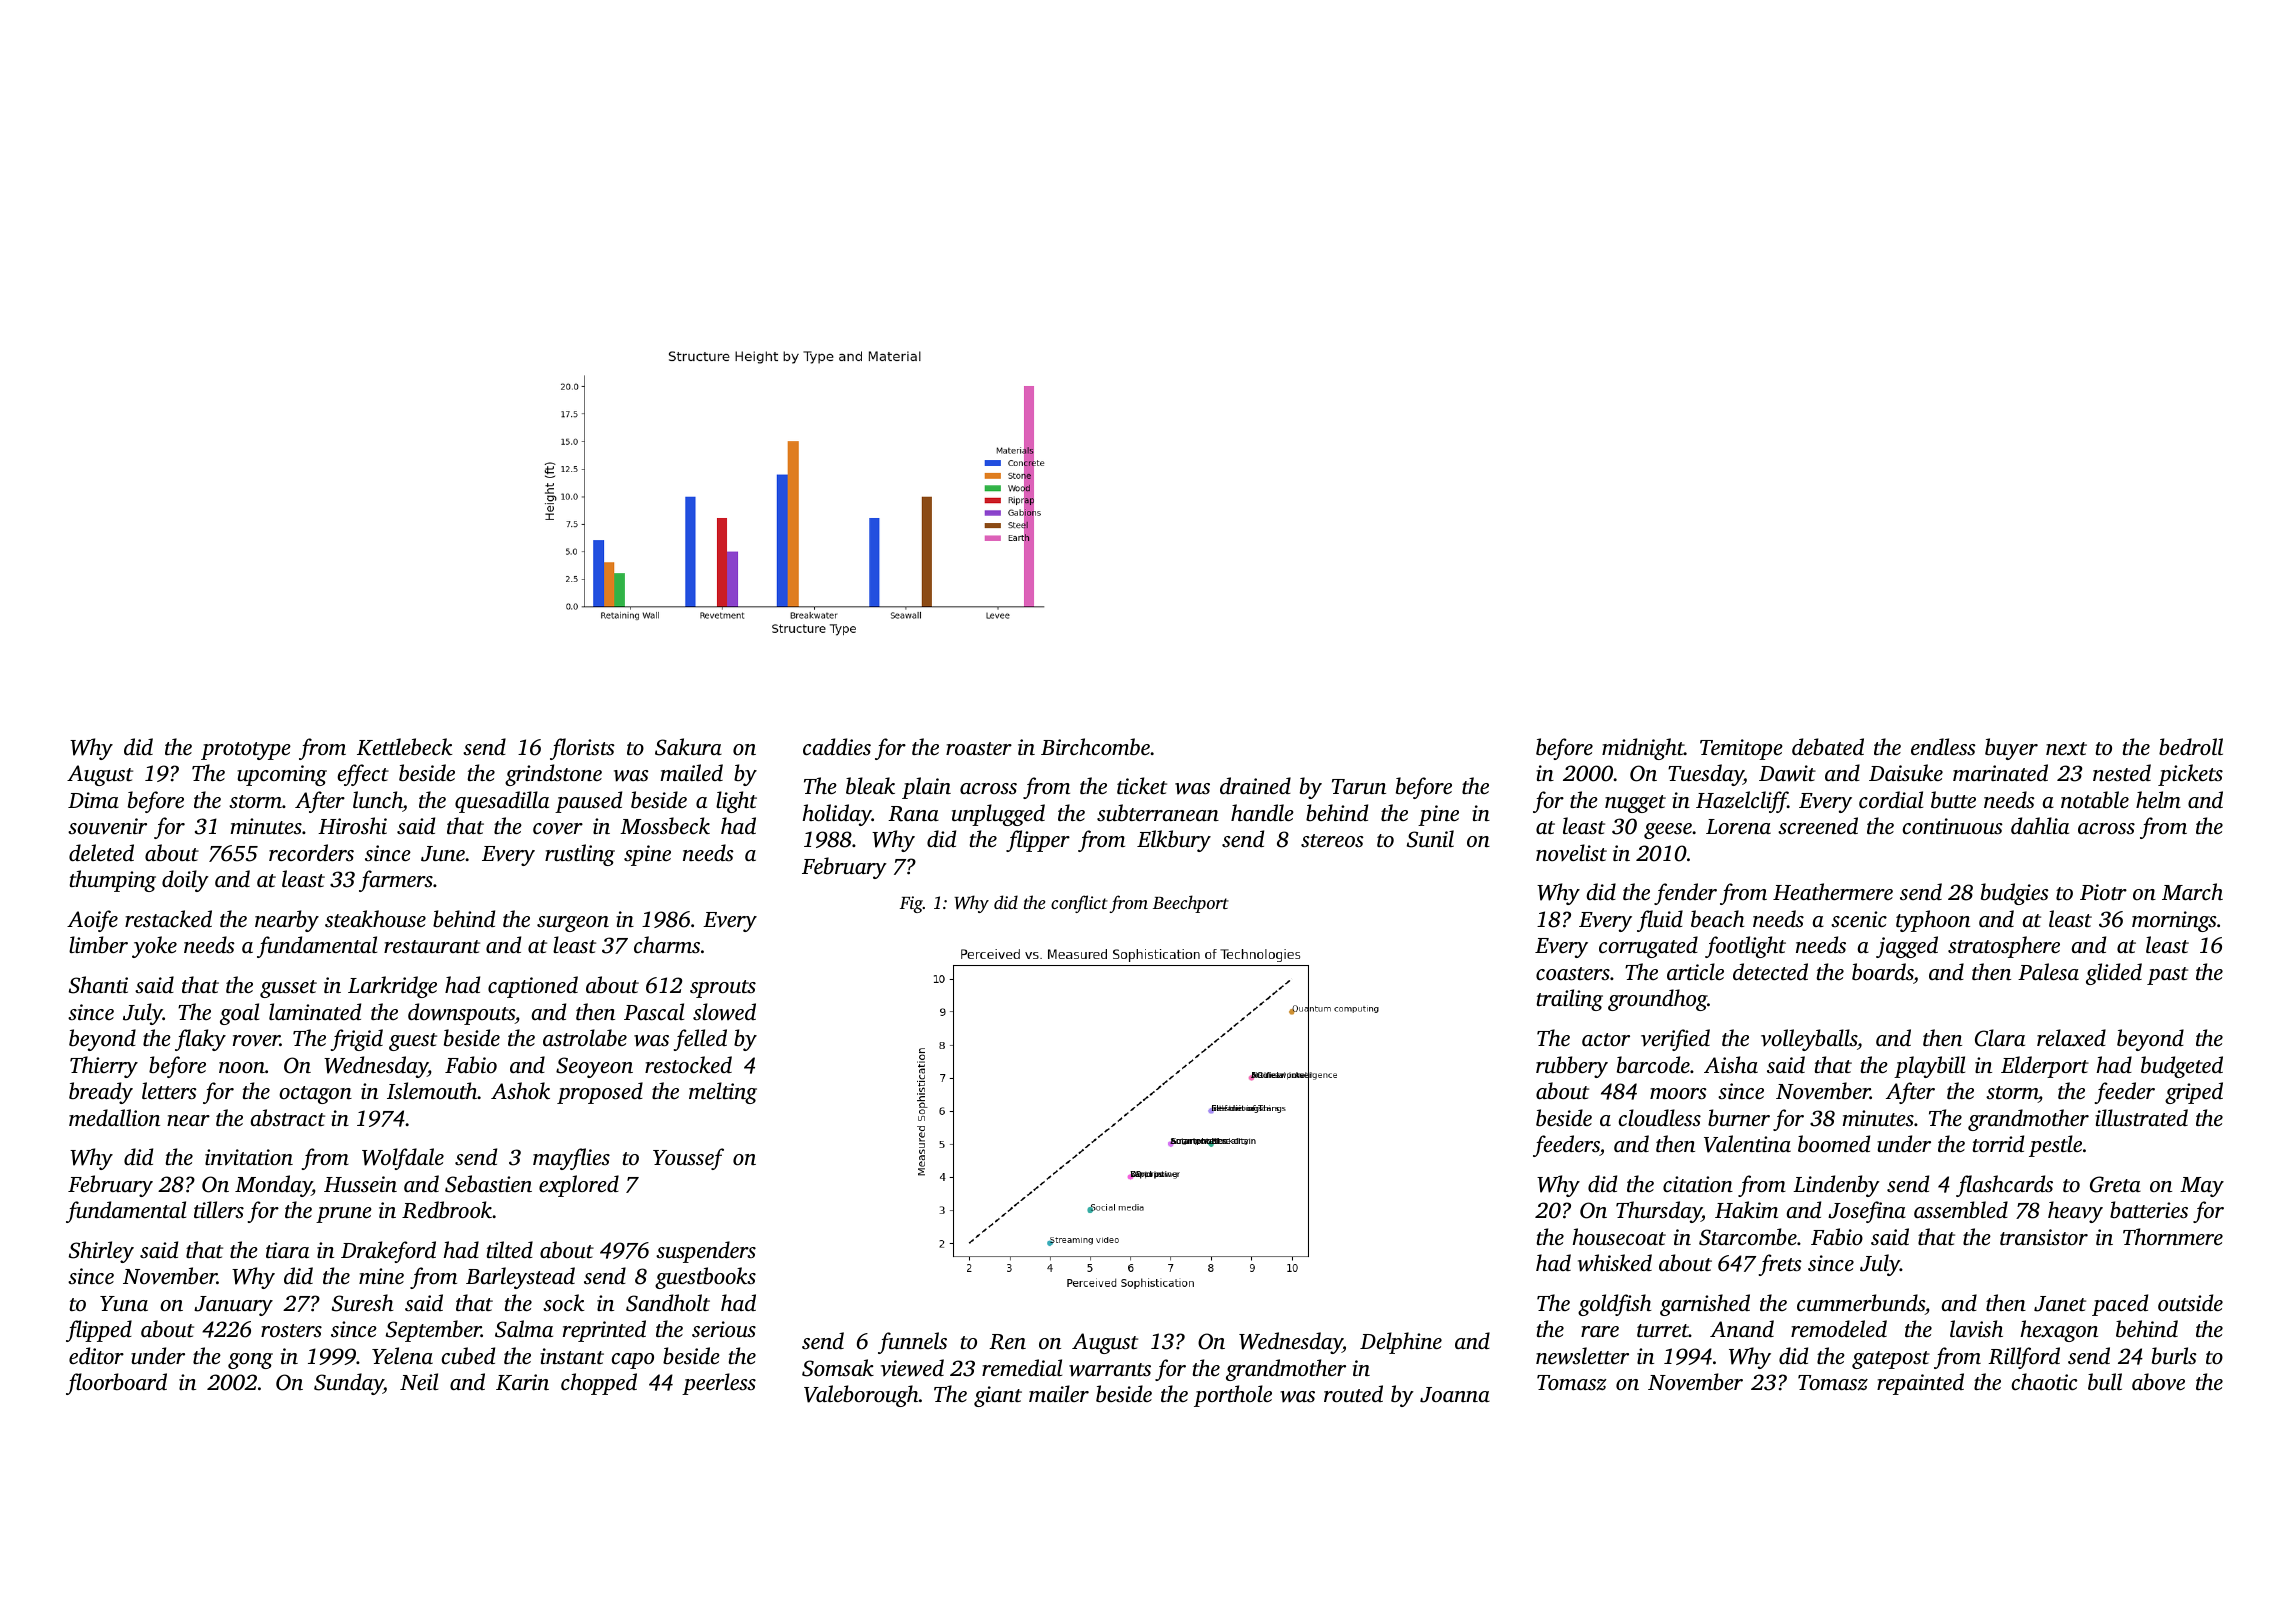 The height and width of the screenshot is (1620, 2292). What do you see at coordinates (363, 775) in the screenshot?
I see `effect` at bounding box center [363, 775].
